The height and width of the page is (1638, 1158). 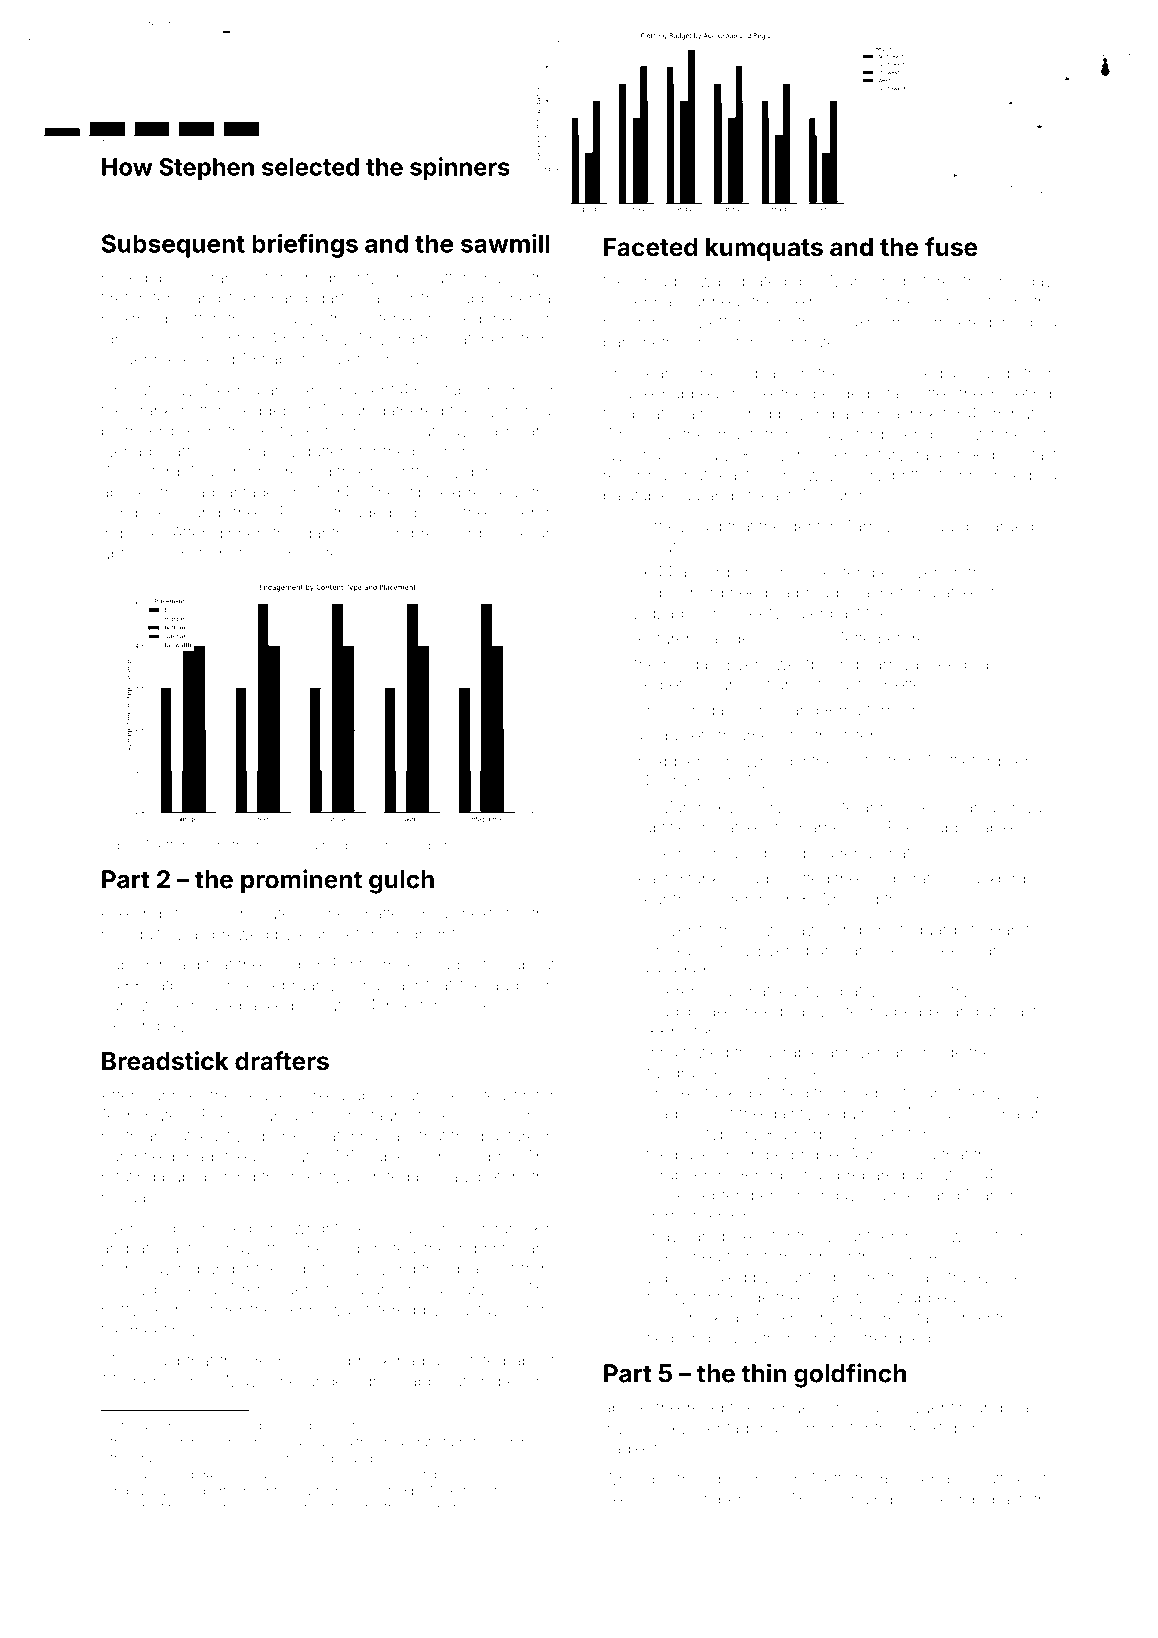 I want to click on loudspeaker, so click(x=693, y=1013).
